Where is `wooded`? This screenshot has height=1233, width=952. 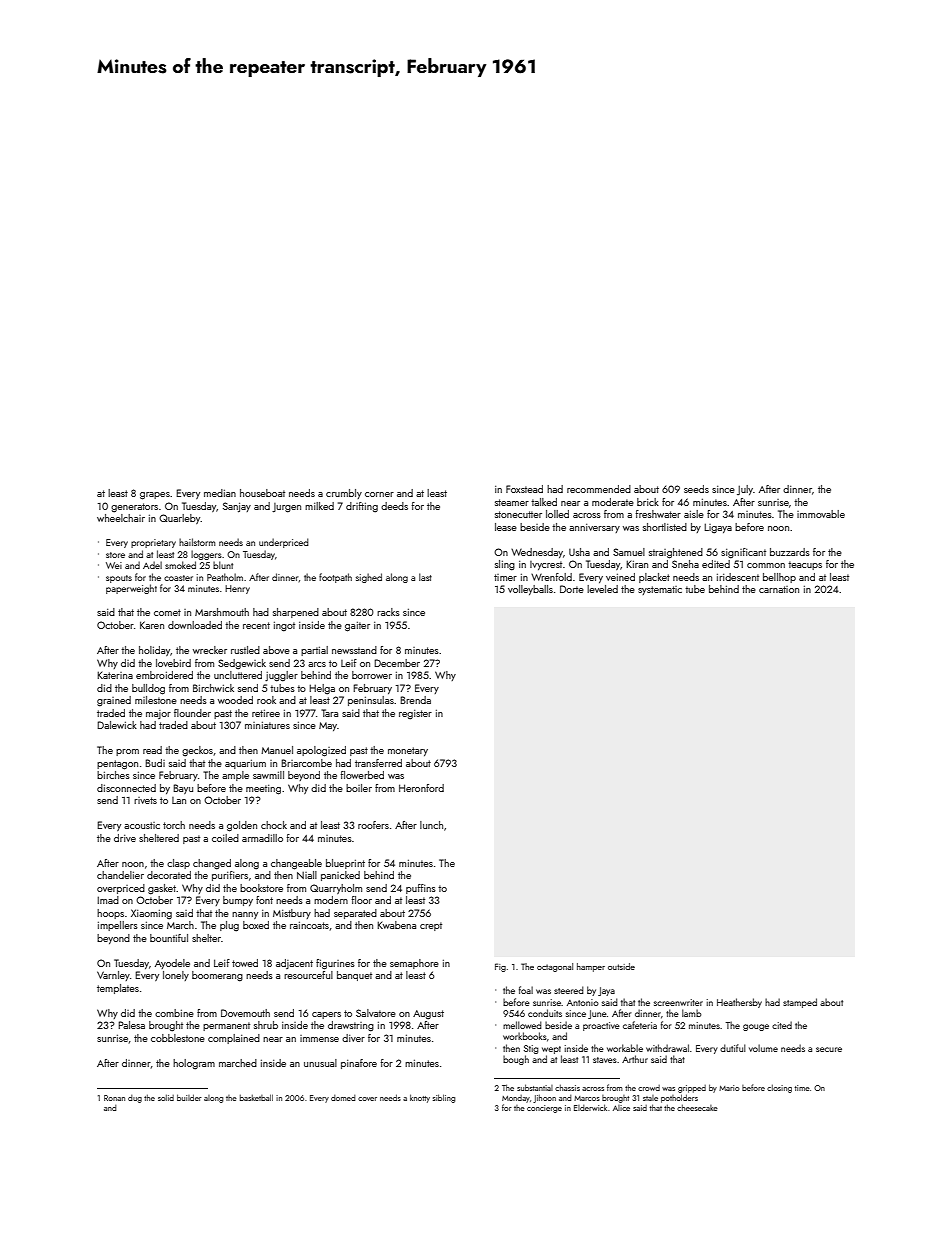
wooded is located at coordinates (235, 700).
